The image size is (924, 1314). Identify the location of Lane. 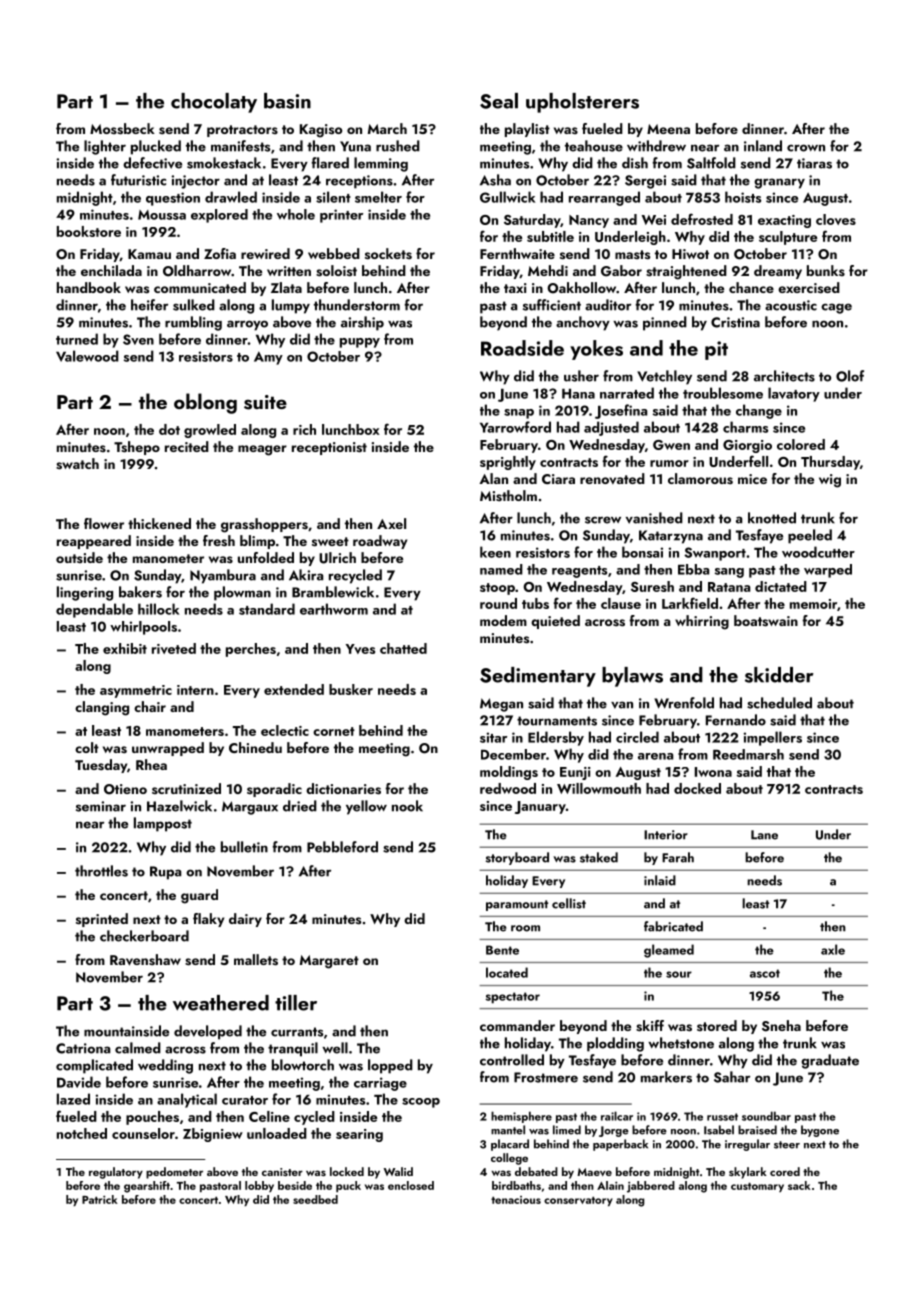
(764, 835).
